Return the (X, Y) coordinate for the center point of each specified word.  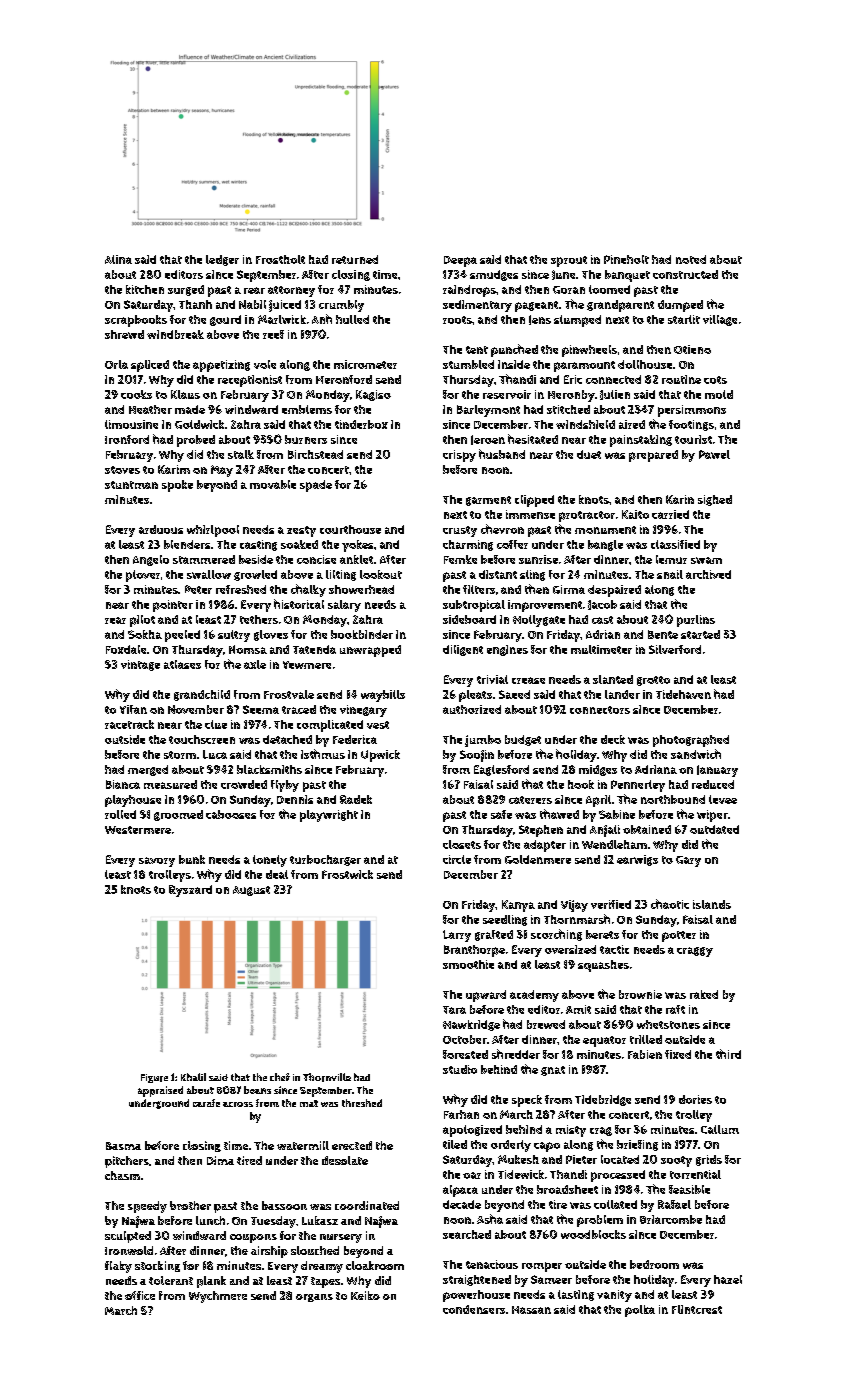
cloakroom (375, 1265)
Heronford (344, 379)
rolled (120, 814)
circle (457, 859)
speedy (147, 1207)
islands (712, 904)
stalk (241, 454)
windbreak (175, 334)
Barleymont (488, 411)
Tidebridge (603, 1100)
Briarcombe (671, 1219)
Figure (154, 1078)
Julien (615, 395)
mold (719, 394)
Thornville (327, 1077)
